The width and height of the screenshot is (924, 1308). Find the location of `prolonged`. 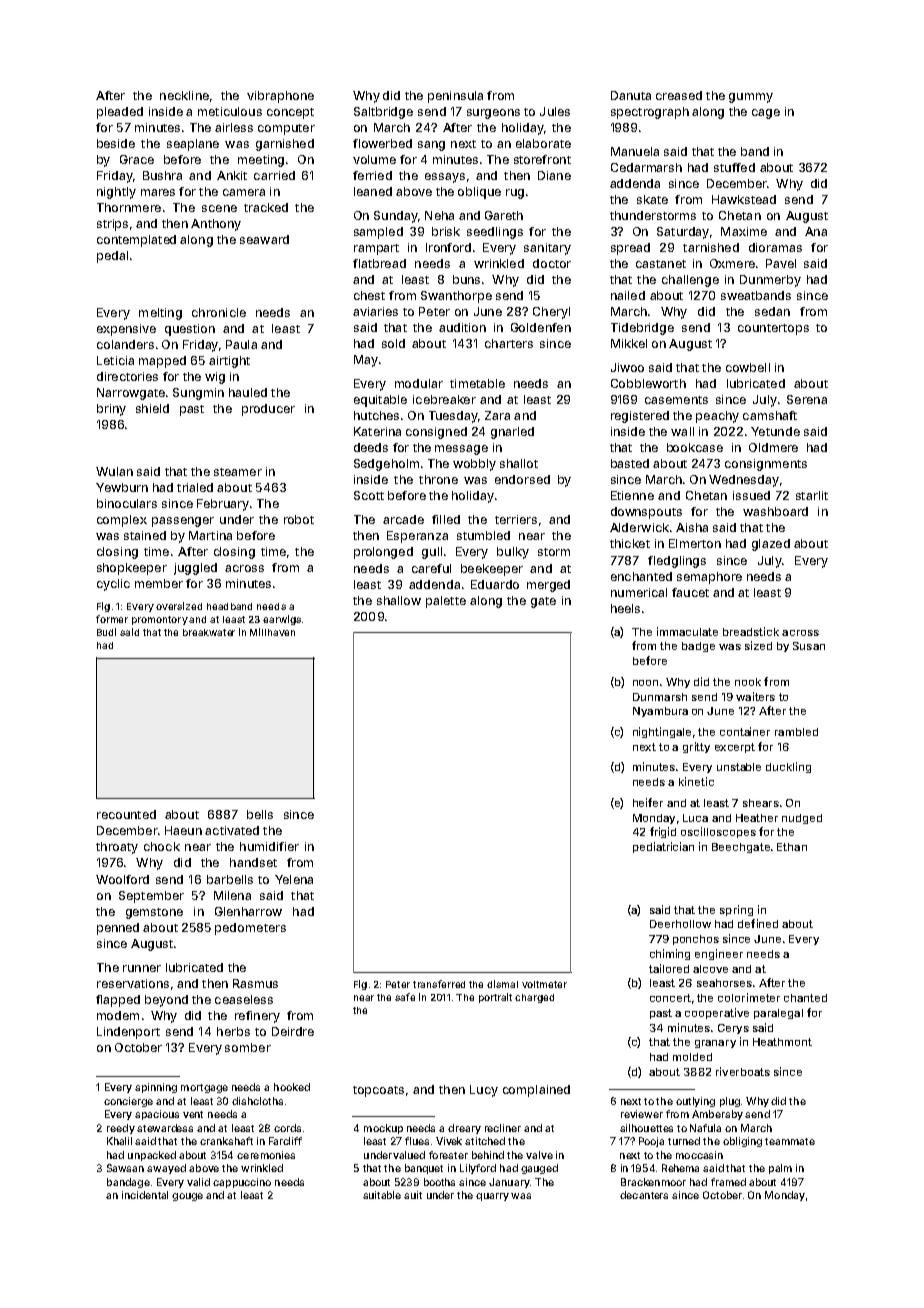

prolonged is located at coordinates (383, 553).
